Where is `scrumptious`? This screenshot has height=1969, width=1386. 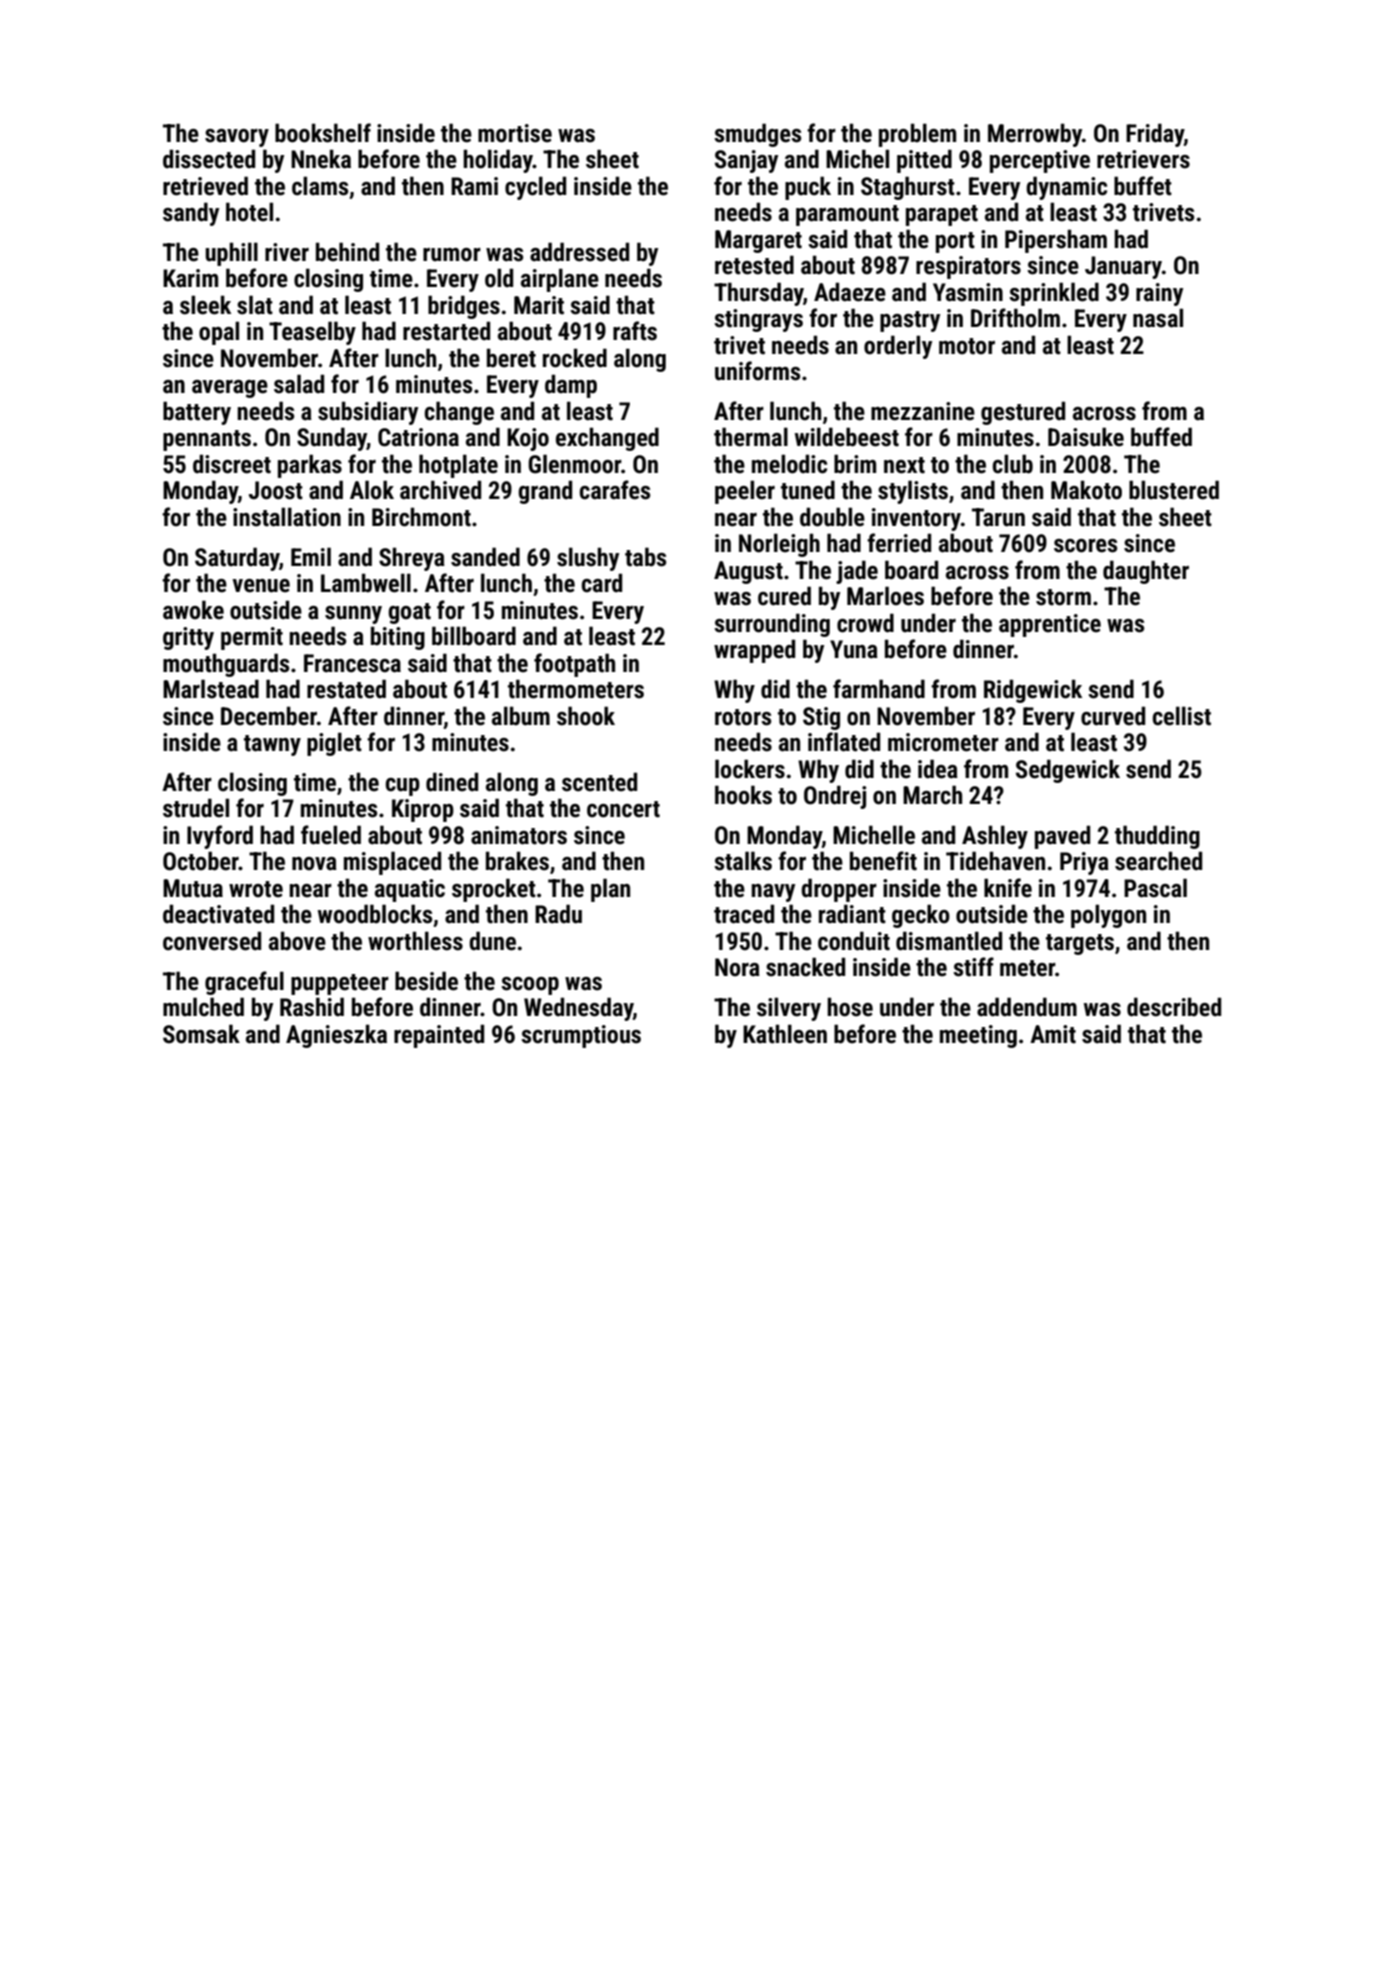 scrumptious is located at coordinates (581, 1036).
